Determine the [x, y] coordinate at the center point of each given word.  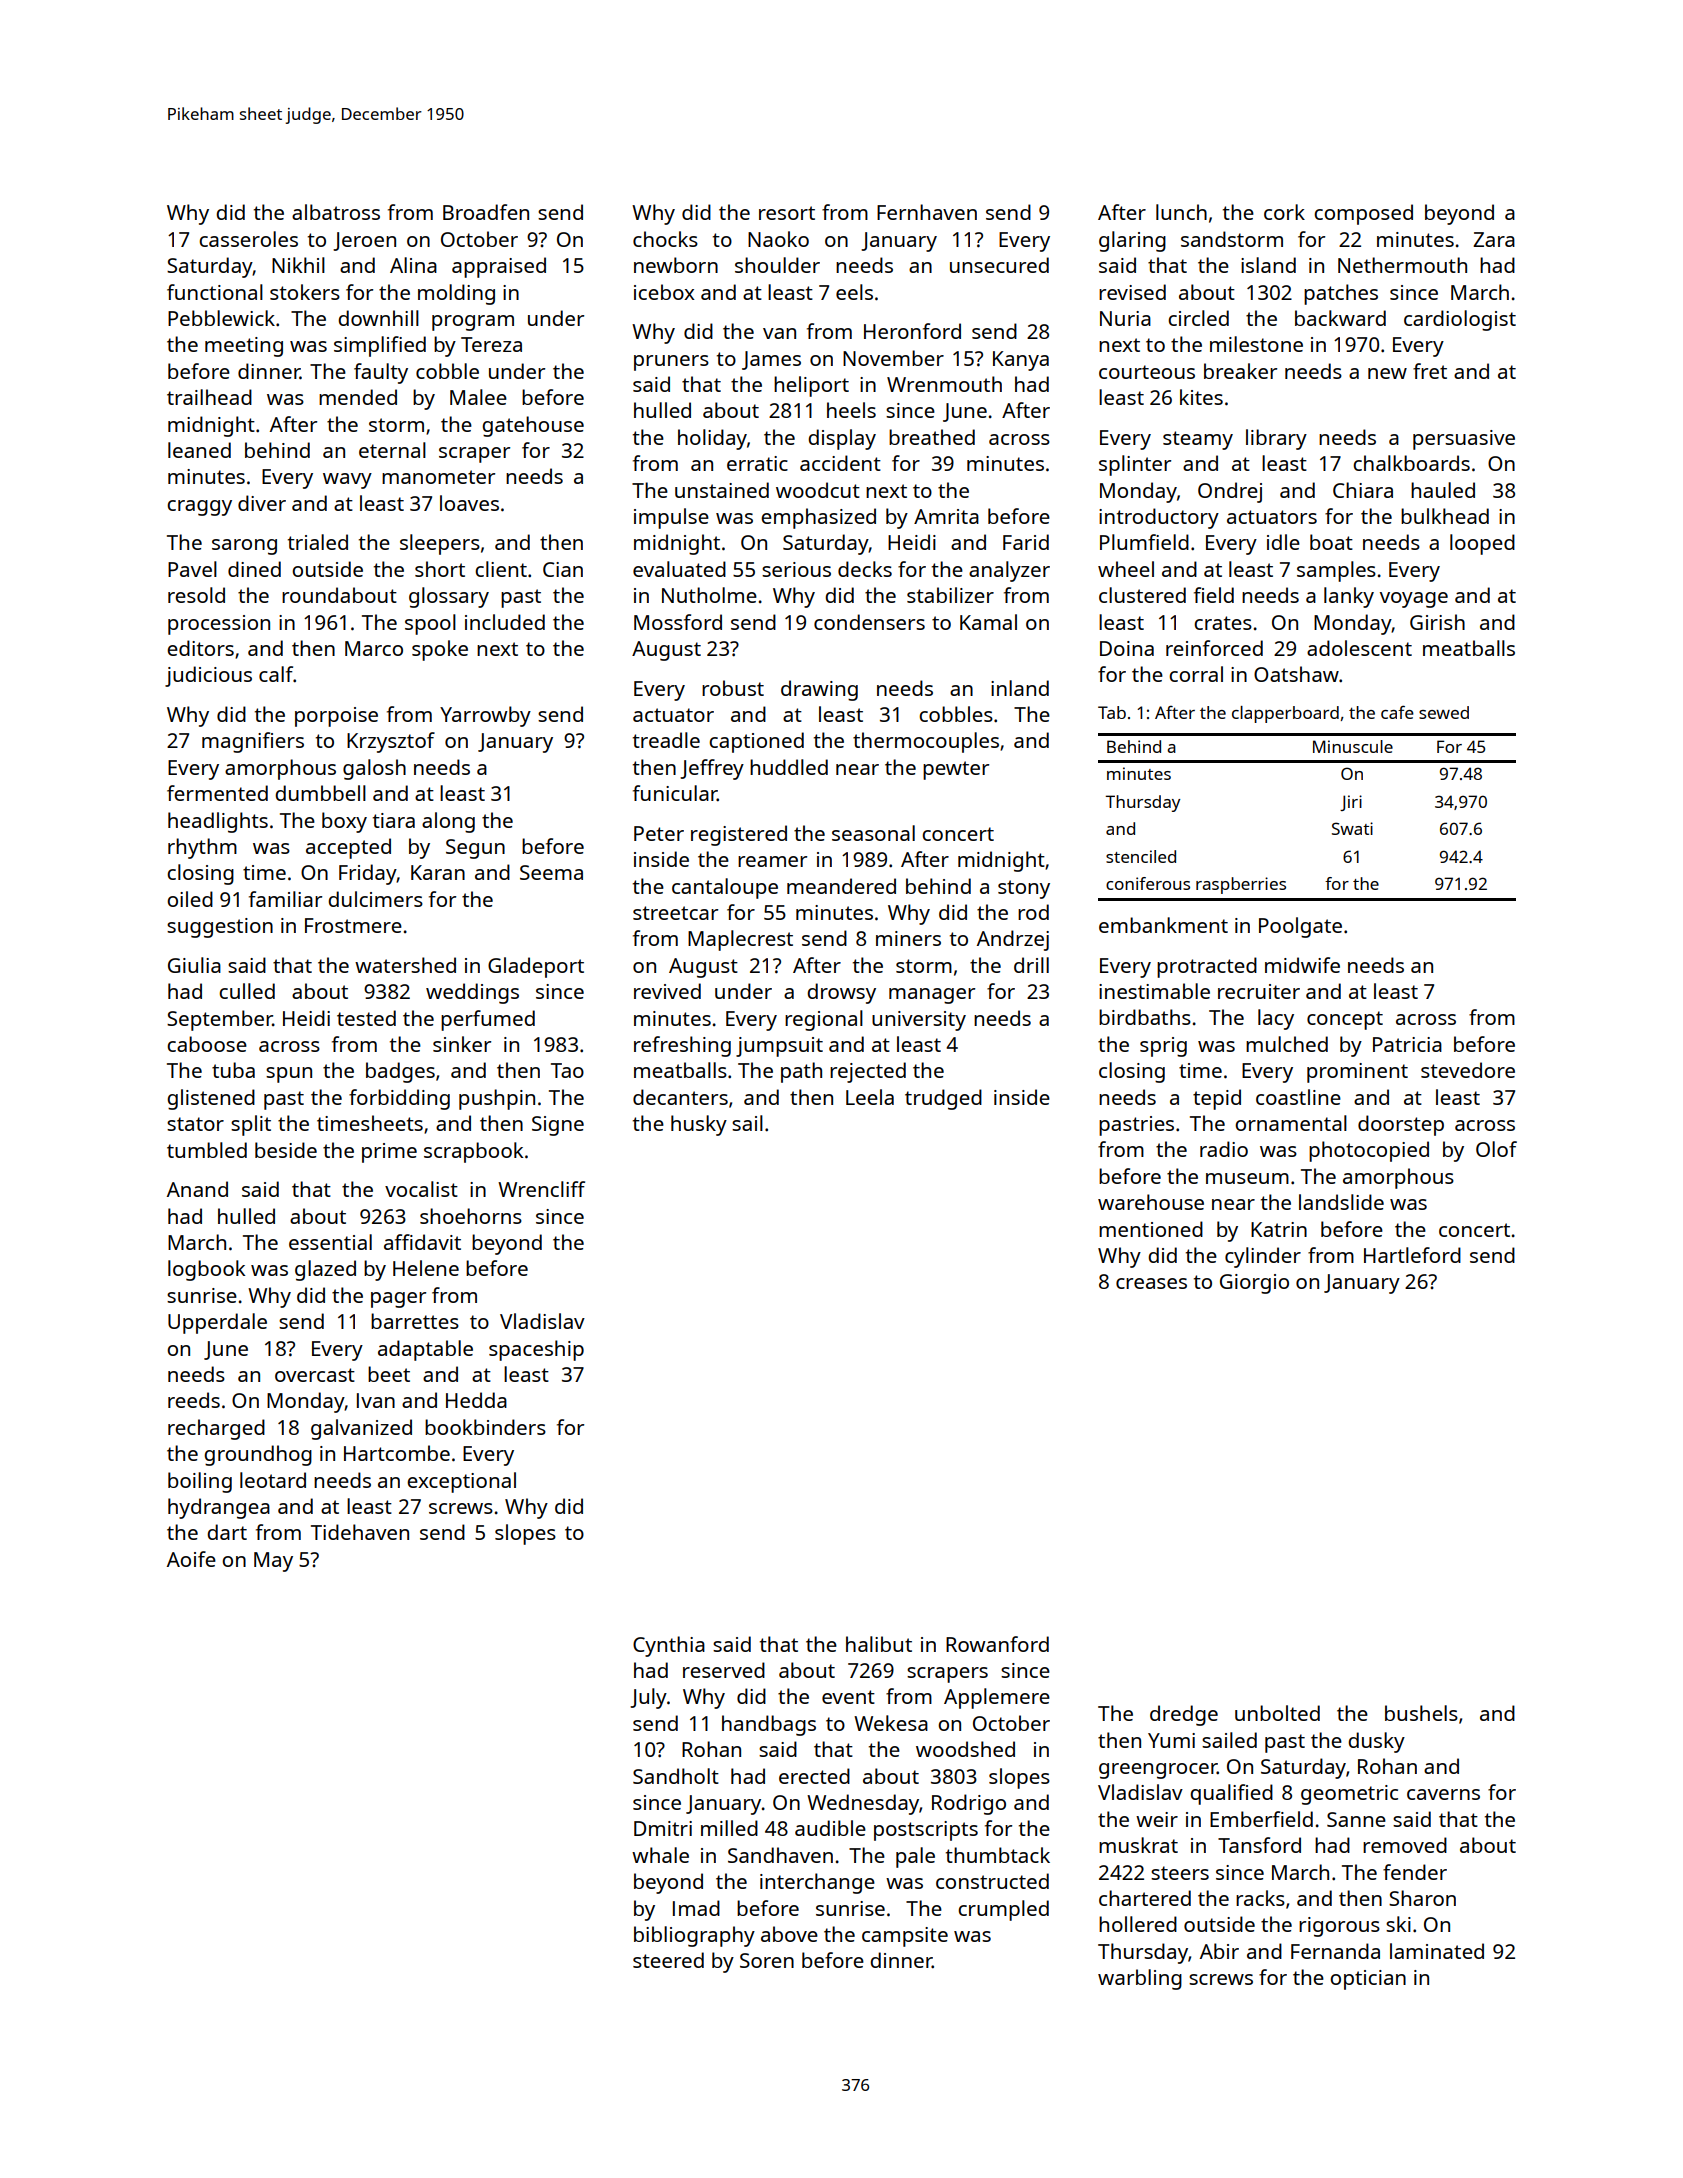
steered [668, 1960]
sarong [244, 547]
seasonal [873, 833]
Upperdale [217, 1323]
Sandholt [676, 1776]
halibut [879, 1644]
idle [1283, 542]
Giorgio [1254, 1284]
